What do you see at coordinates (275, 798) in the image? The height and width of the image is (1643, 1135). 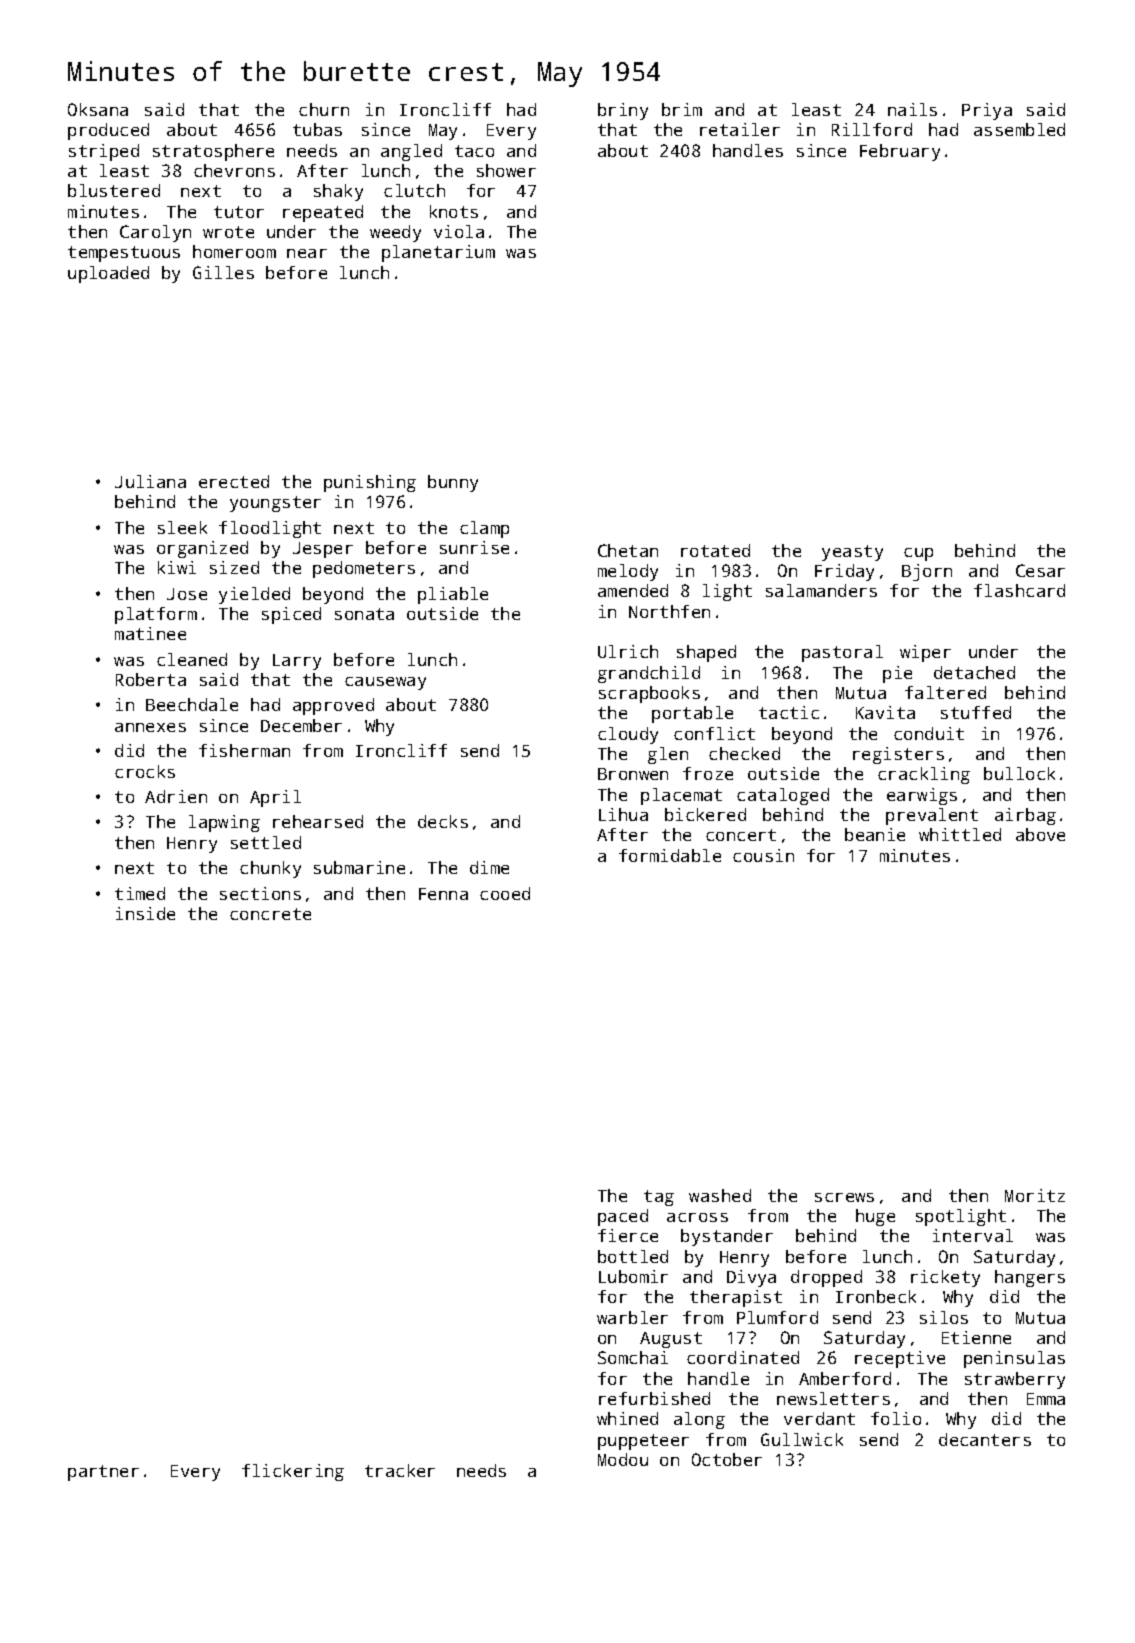 I see `April` at bounding box center [275, 798].
